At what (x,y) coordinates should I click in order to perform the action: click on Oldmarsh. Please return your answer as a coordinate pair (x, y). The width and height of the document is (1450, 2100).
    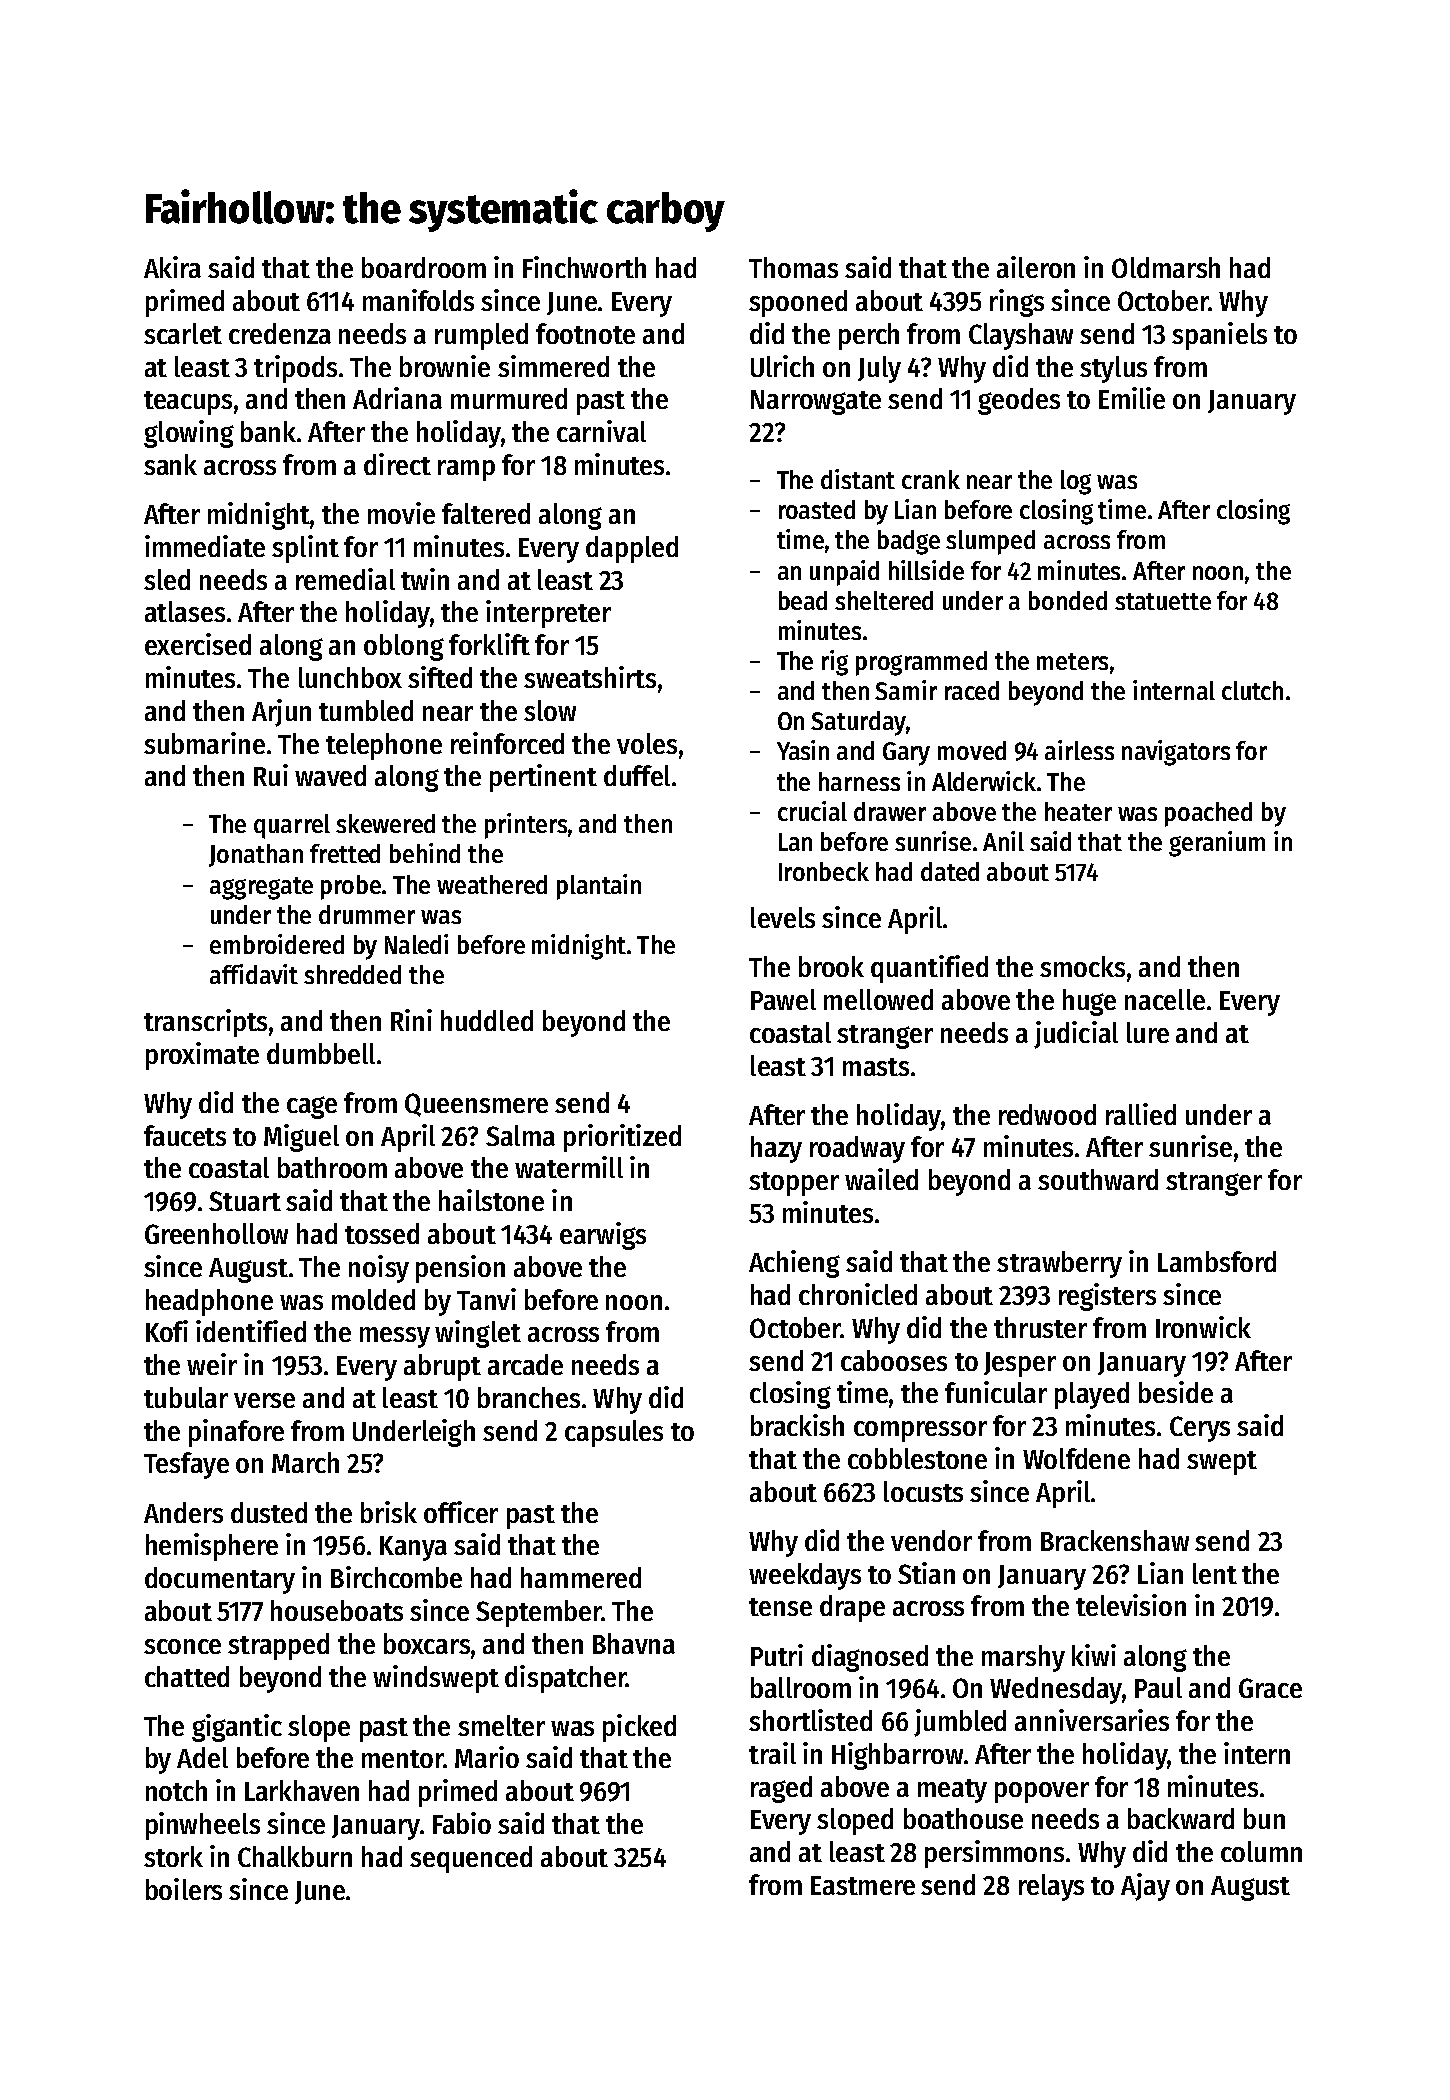
    Looking at the image, I should click on (1166, 267).
